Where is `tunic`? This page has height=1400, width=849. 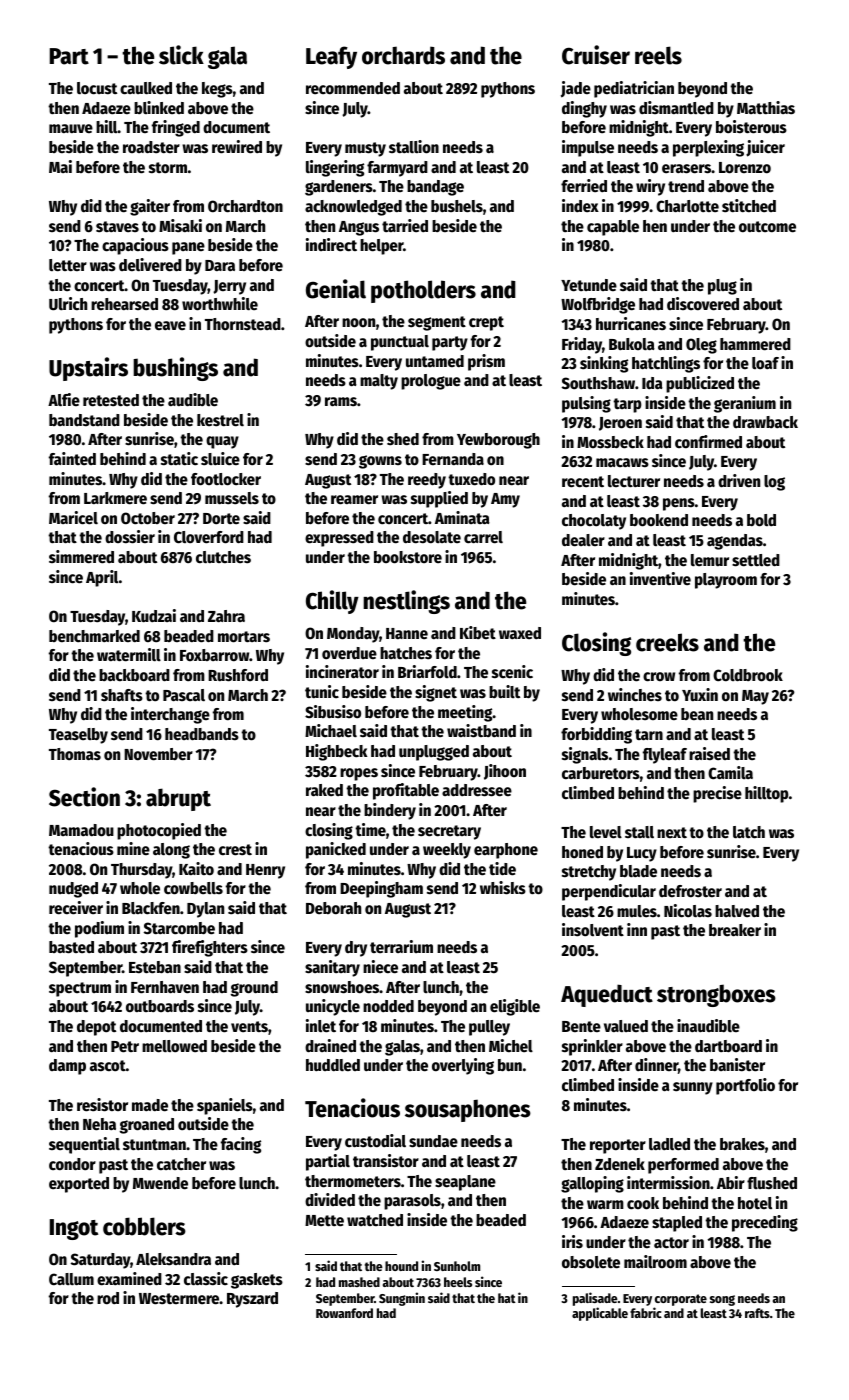
tunic is located at coordinates (322, 691).
